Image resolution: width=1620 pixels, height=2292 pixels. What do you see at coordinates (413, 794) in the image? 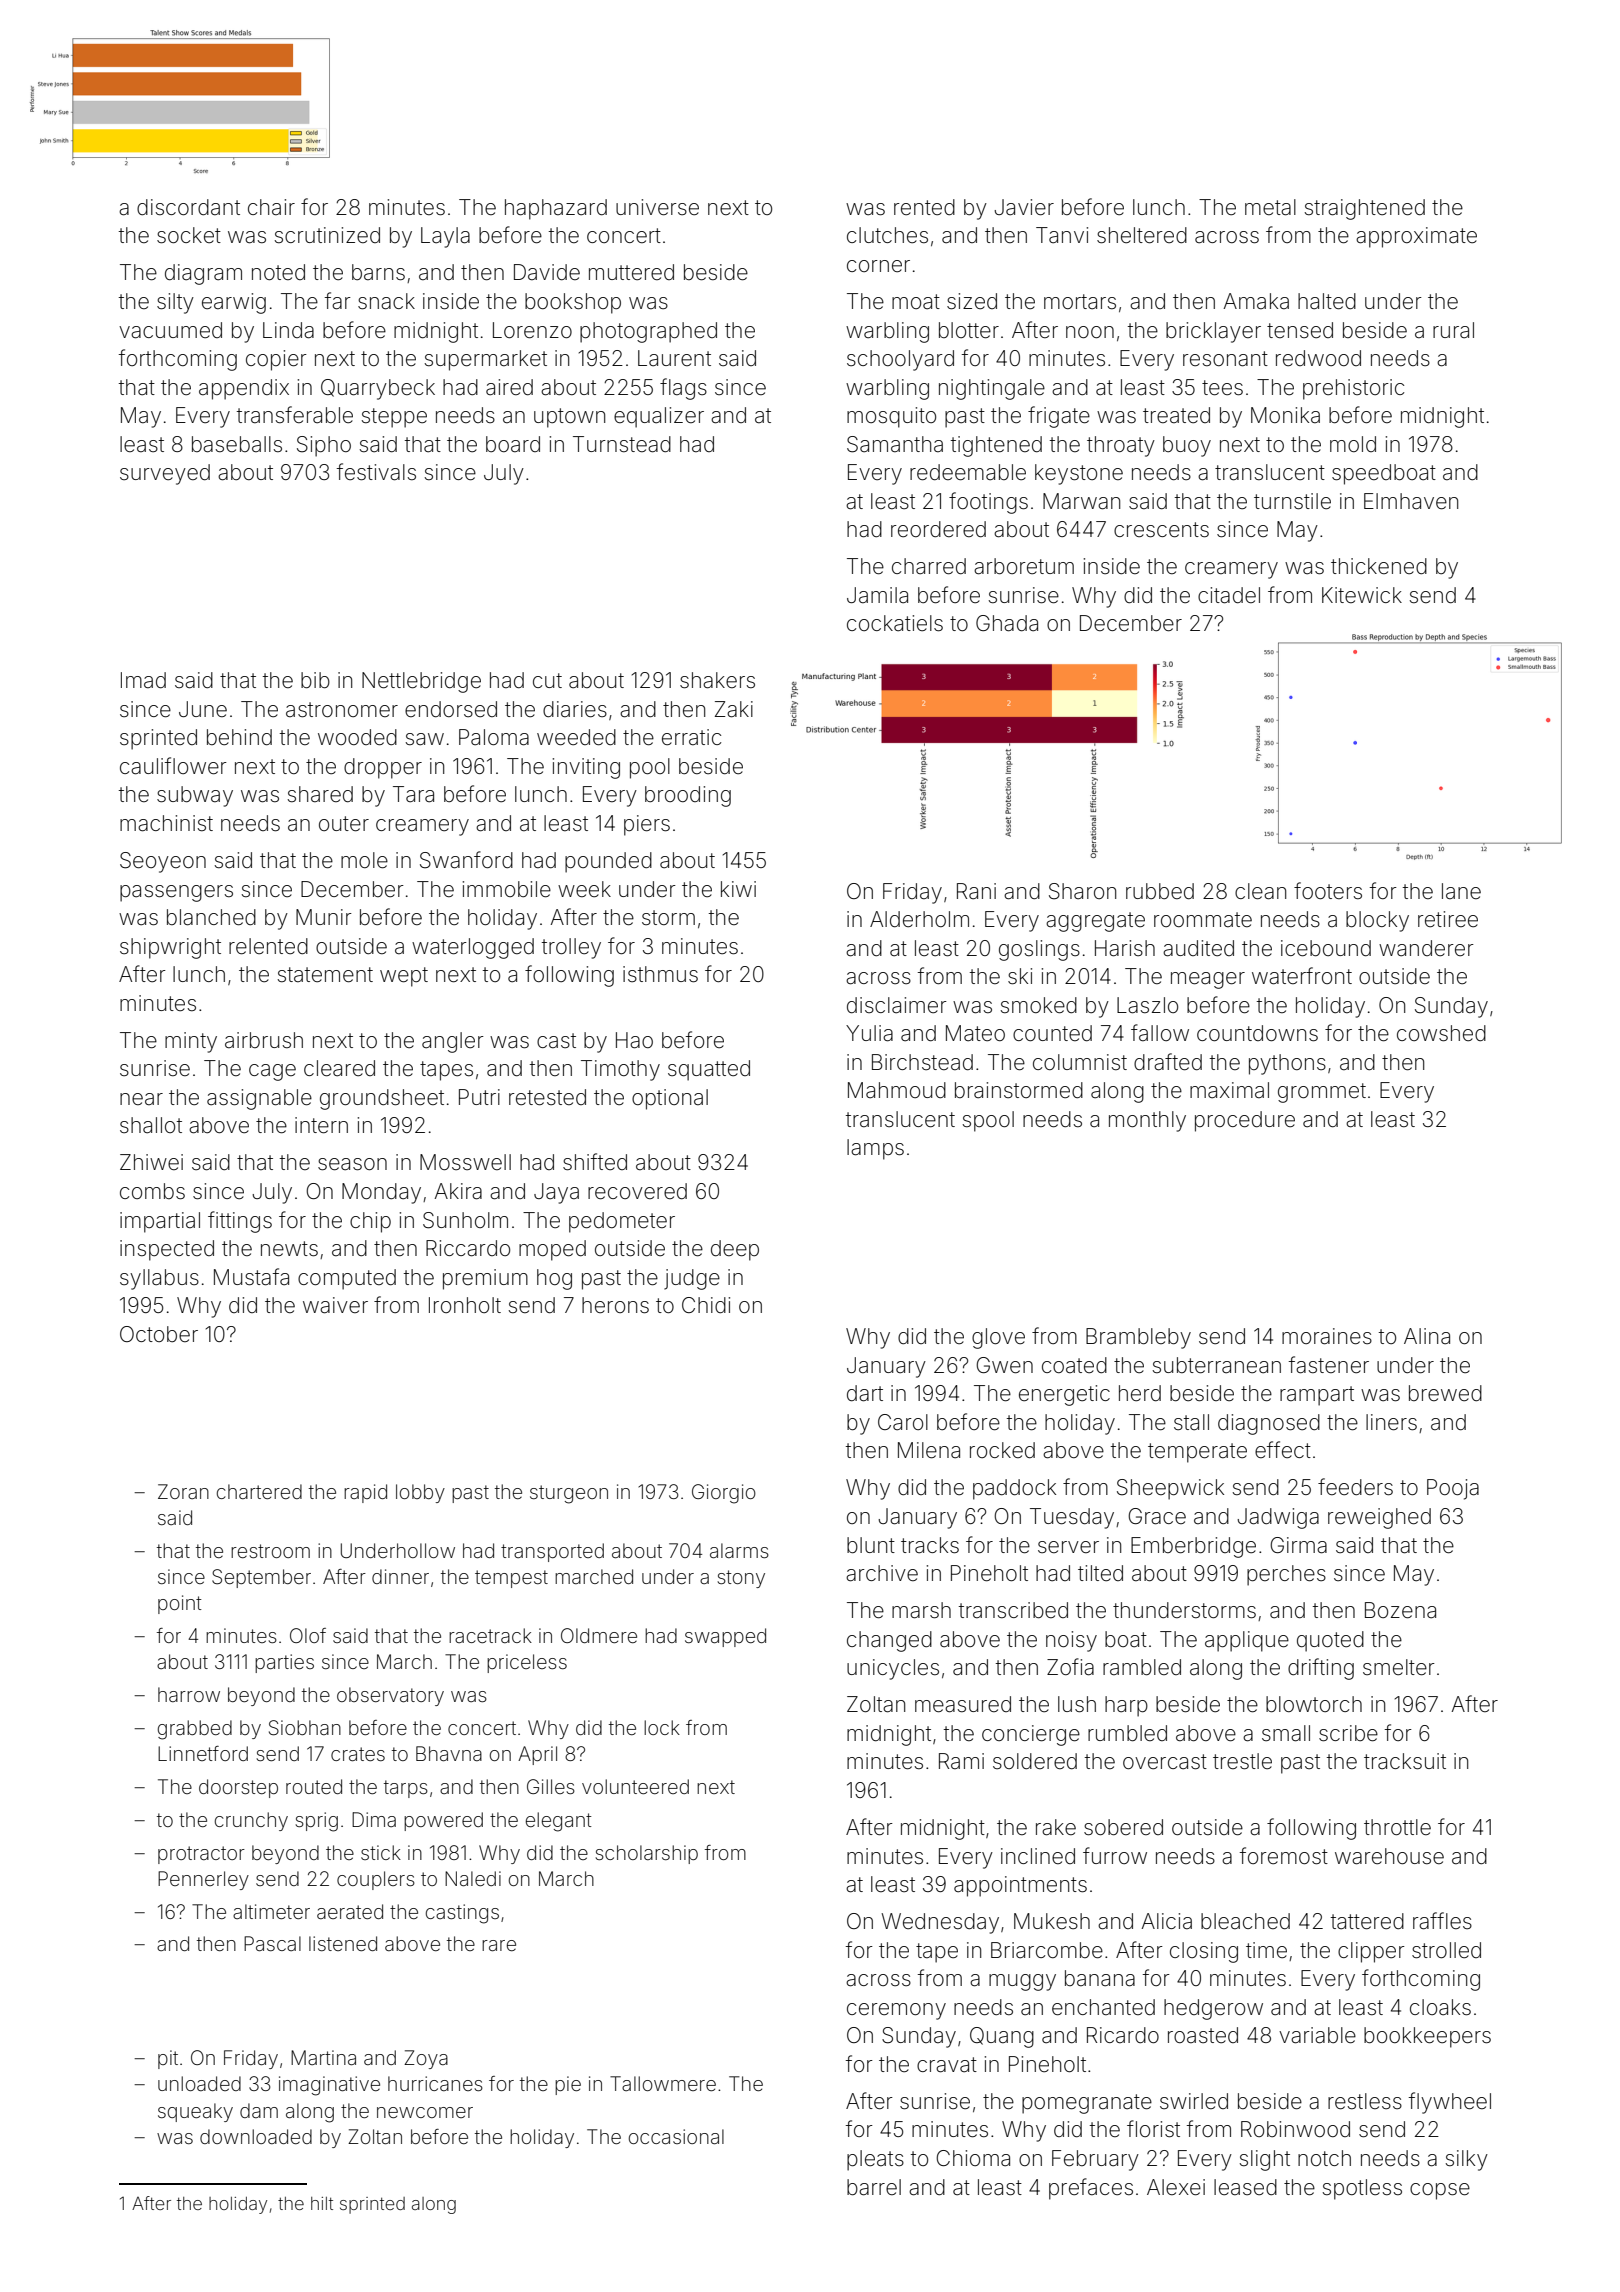
I see `Tara` at bounding box center [413, 794].
